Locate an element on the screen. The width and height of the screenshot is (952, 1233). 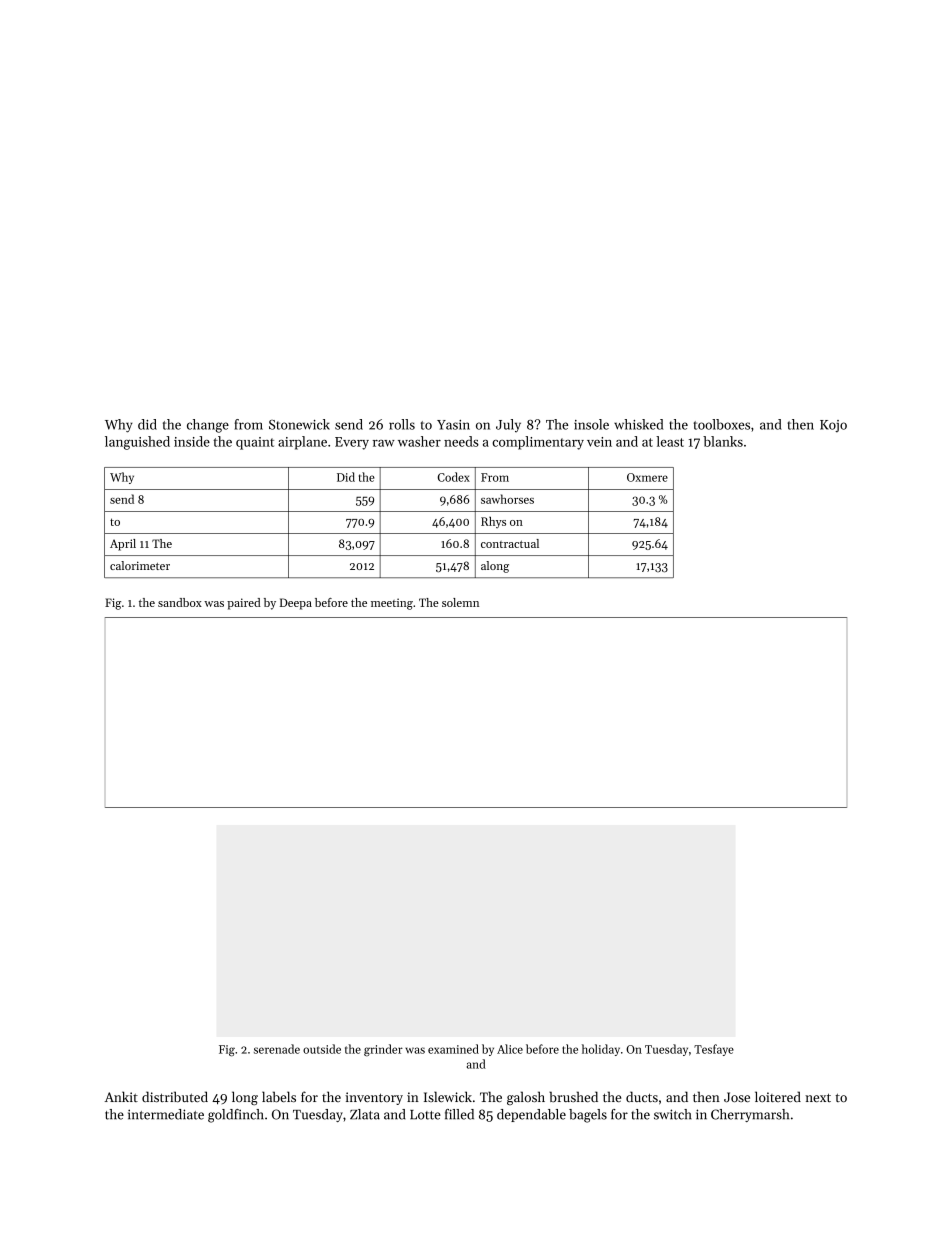
sandbox is located at coordinates (180, 602).
